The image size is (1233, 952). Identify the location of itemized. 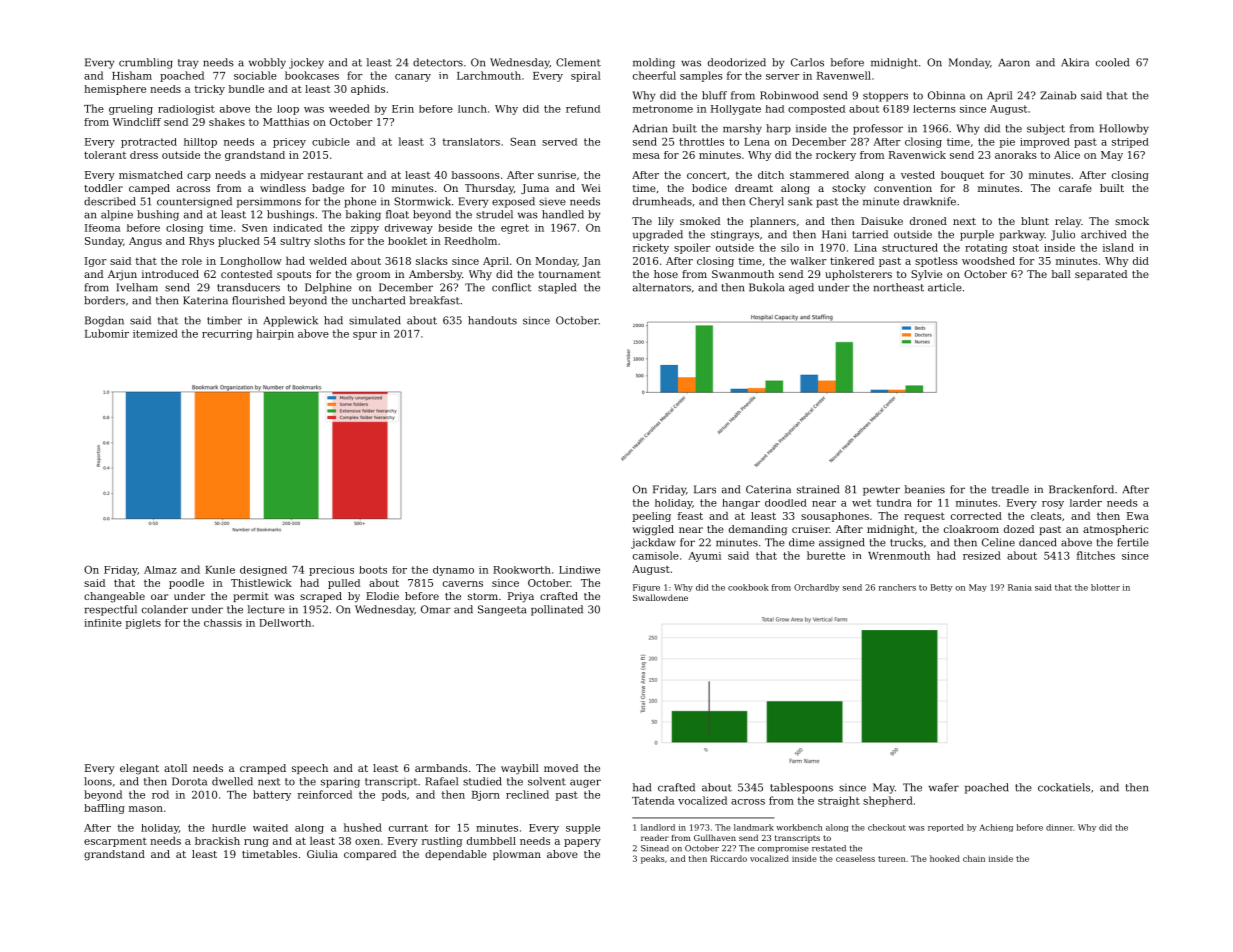
(155, 333).
